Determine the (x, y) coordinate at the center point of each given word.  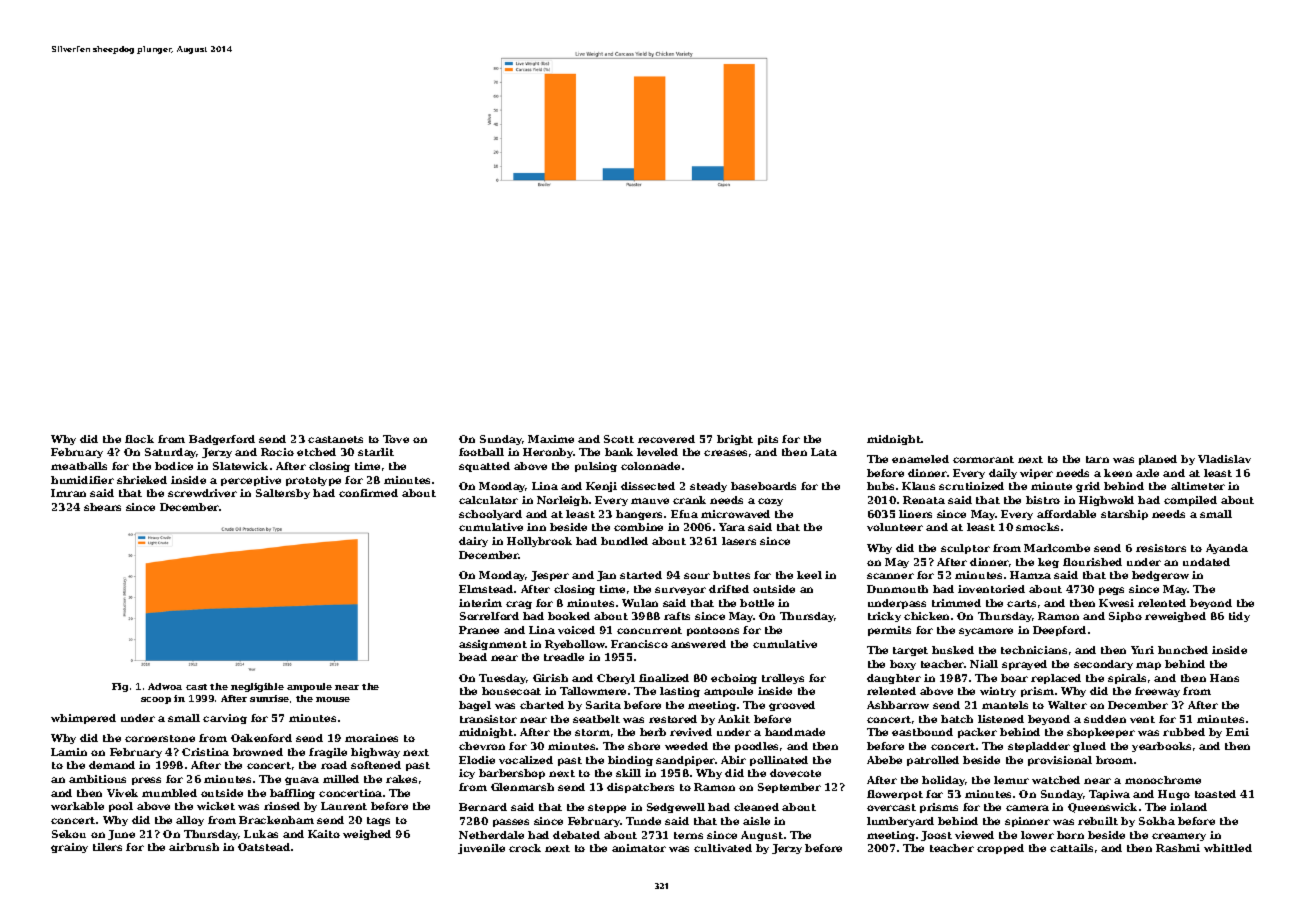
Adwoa (165, 686)
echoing (734, 679)
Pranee (479, 630)
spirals (1127, 679)
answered (698, 644)
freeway (1157, 692)
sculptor (965, 549)
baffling (292, 794)
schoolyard (490, 515)
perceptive (251, 481)
